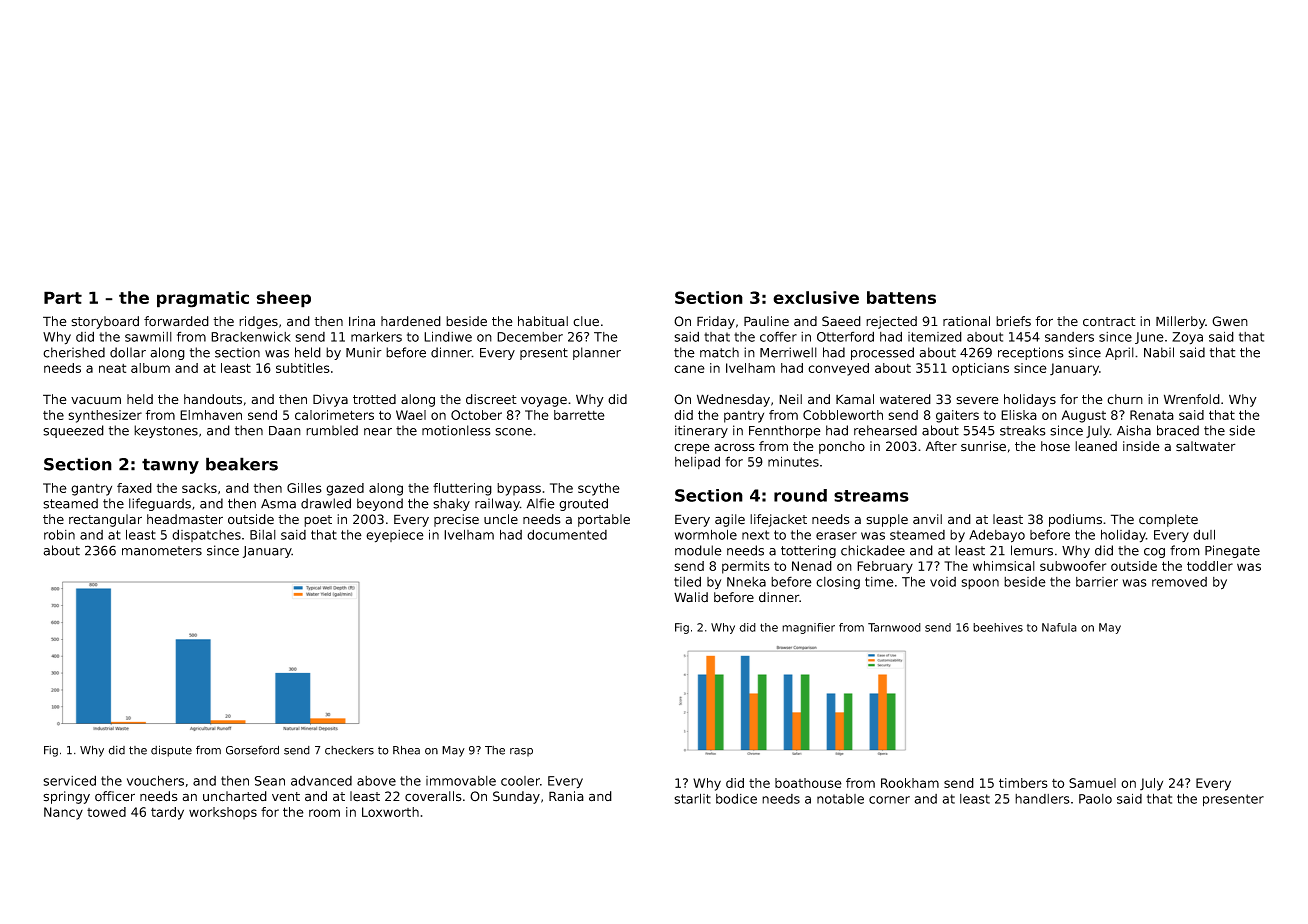 The image size is (1308, 924). Describe the element at coordinates (808, 783) in the page. I see `boathouse` at that location.
